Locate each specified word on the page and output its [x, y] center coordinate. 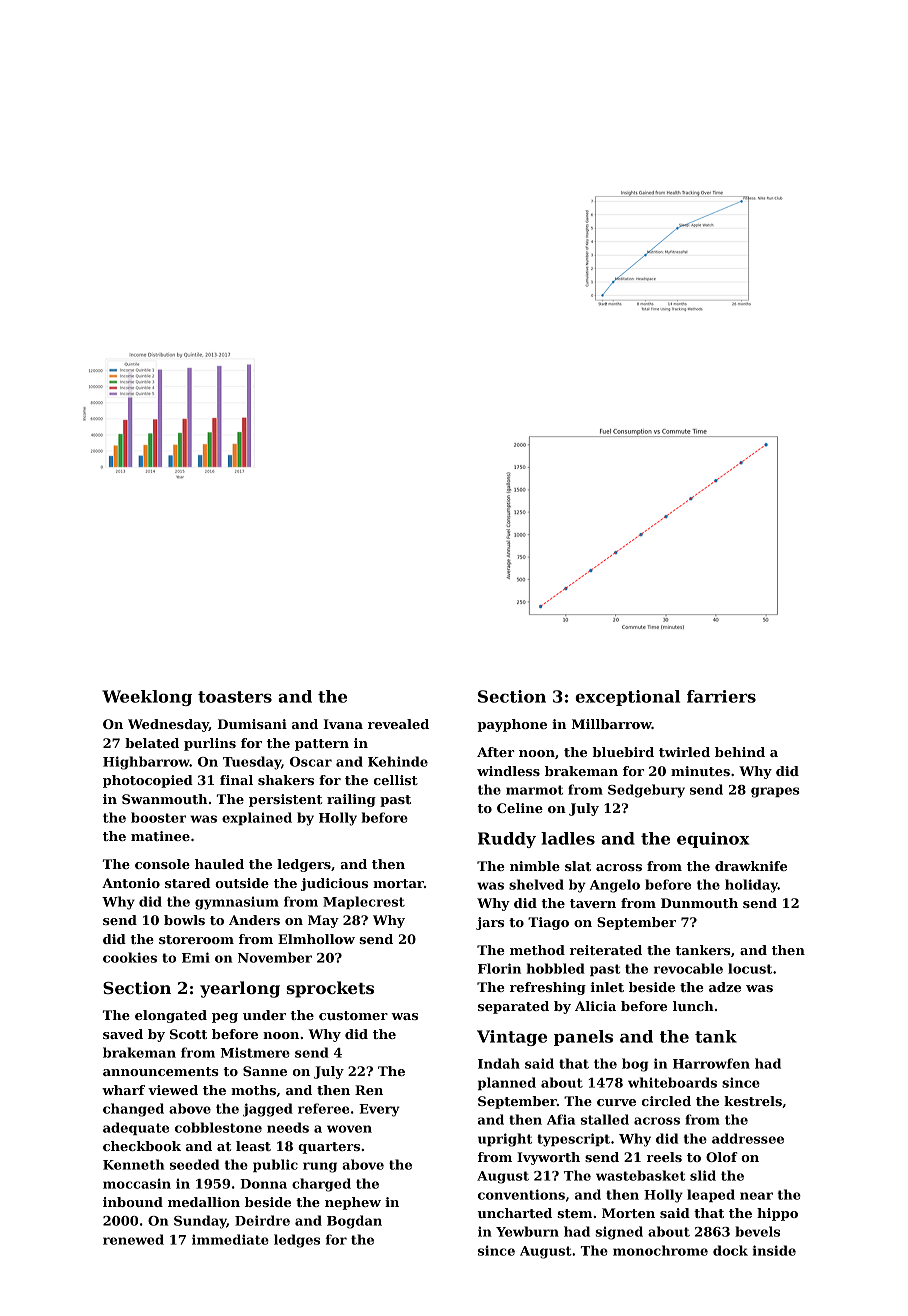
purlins [210, 744]
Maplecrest [364, 902]
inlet [607, 987]
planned [507, 1083]
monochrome [660, 1250]
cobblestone [218, 1127]
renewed [133, 1239]
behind [740, 752]
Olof [721, 1157]
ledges [297, 1241]
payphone [512, 725]
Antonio [131, 883]
